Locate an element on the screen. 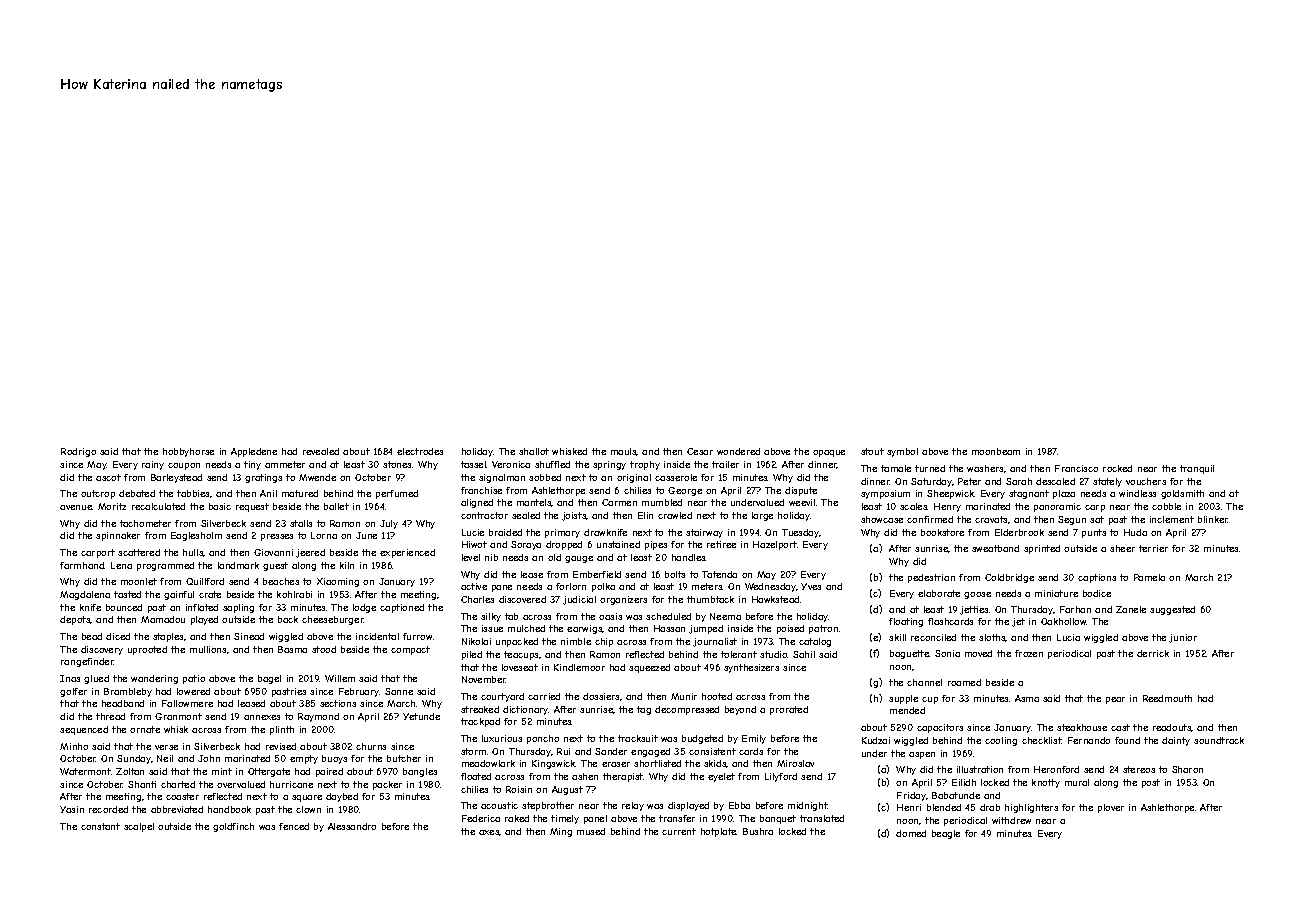 The height and width of the screenshot is (924, 1308). issue is located at coordinates (492, 628).
